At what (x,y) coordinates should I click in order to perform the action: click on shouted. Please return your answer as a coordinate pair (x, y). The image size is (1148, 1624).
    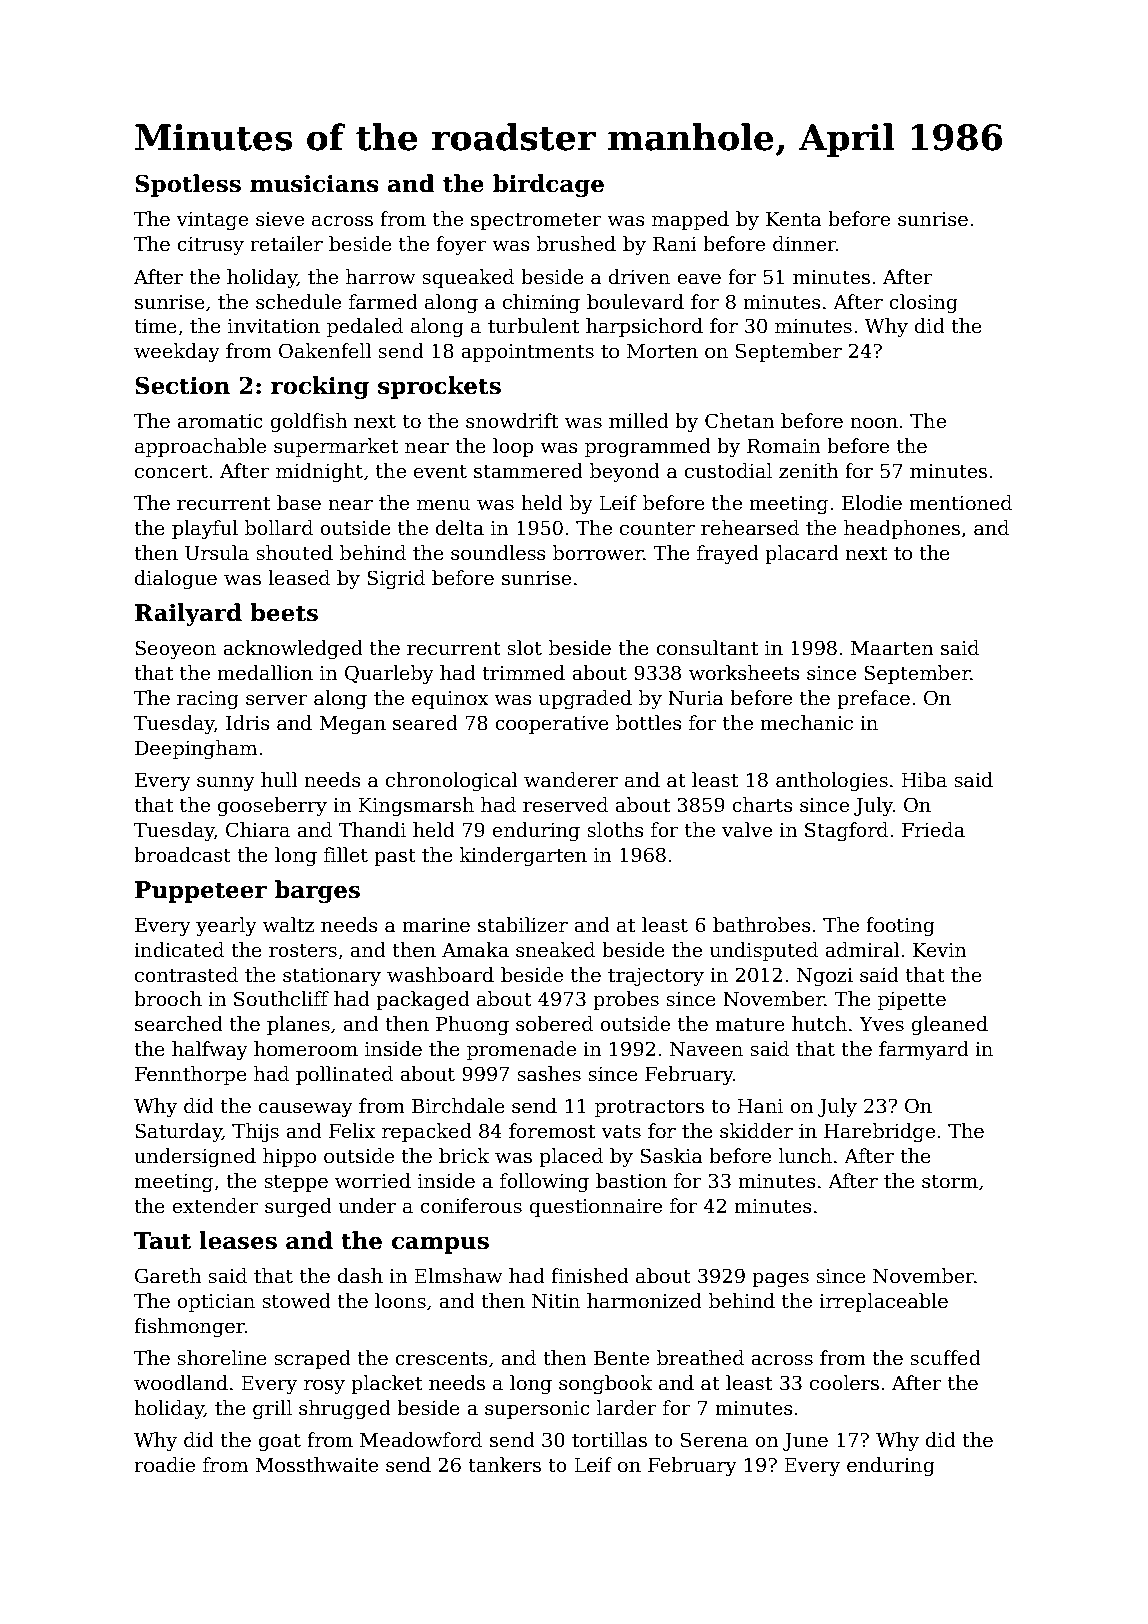
    Looking at the image, I should click on (294, 553).
